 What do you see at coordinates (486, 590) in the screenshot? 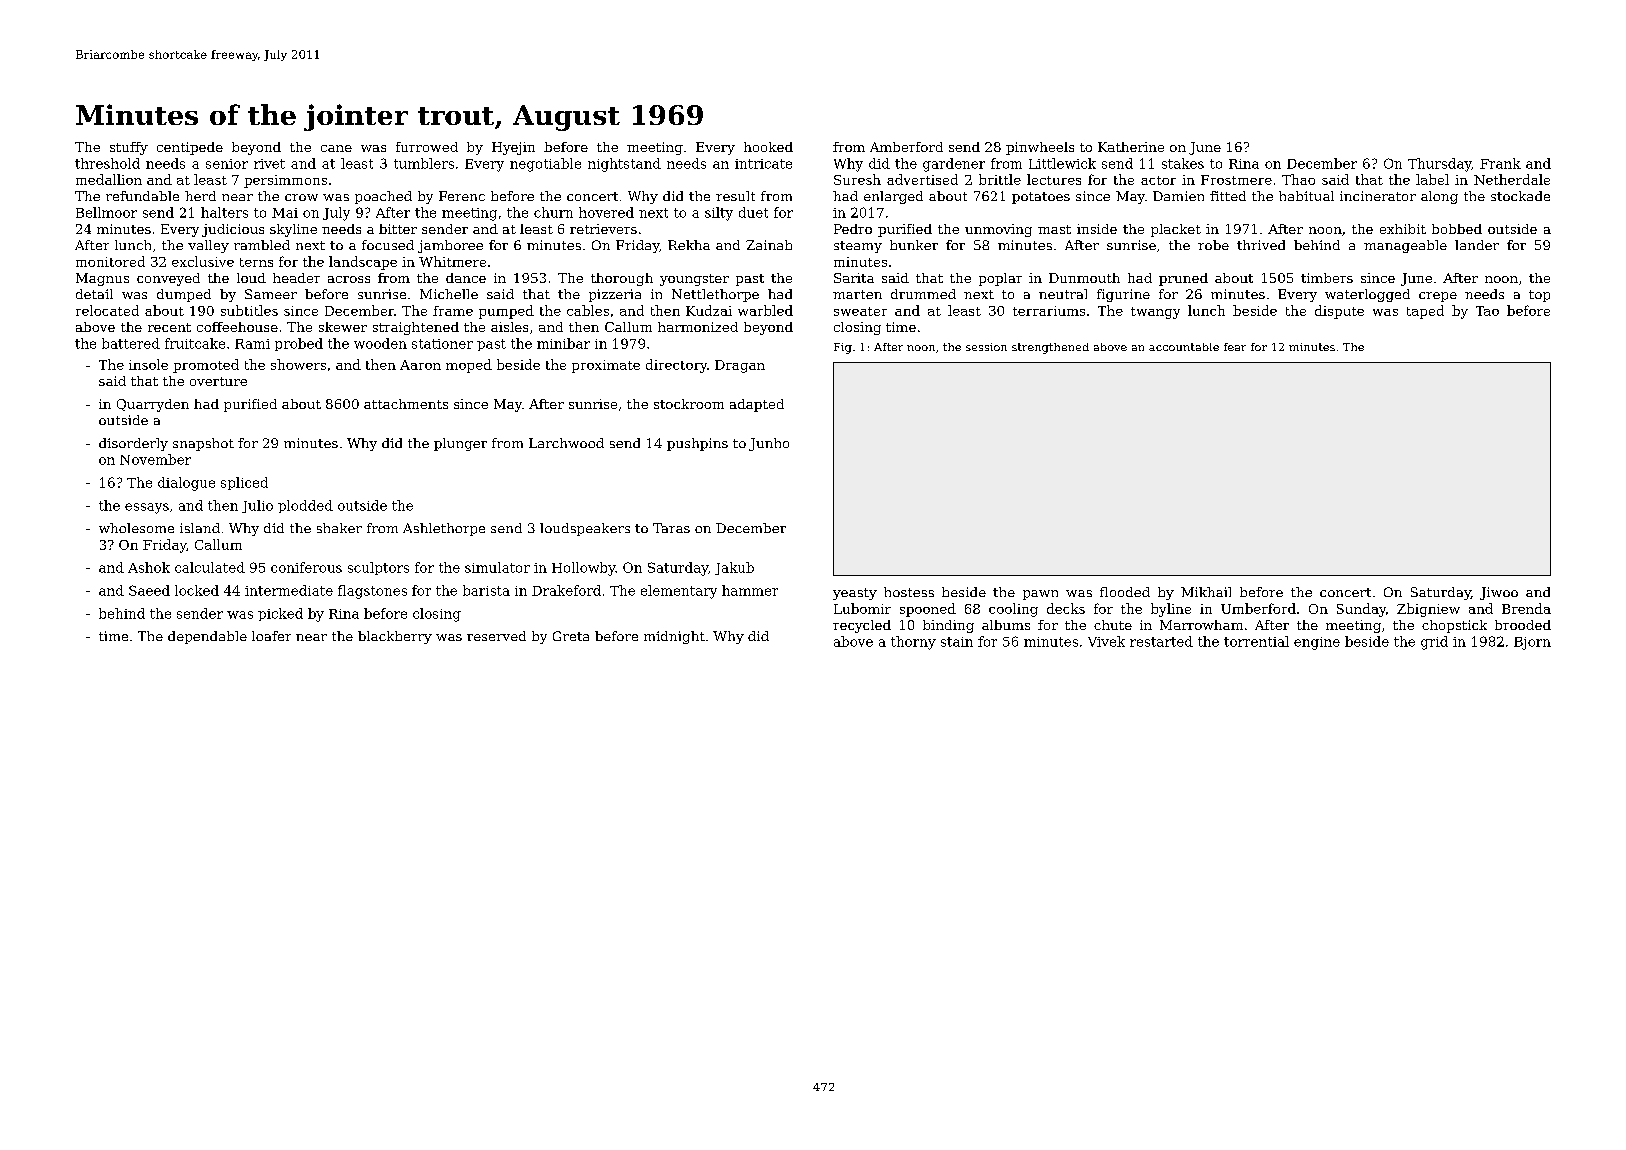
I see `barista` at bounding box center [486, 590].
